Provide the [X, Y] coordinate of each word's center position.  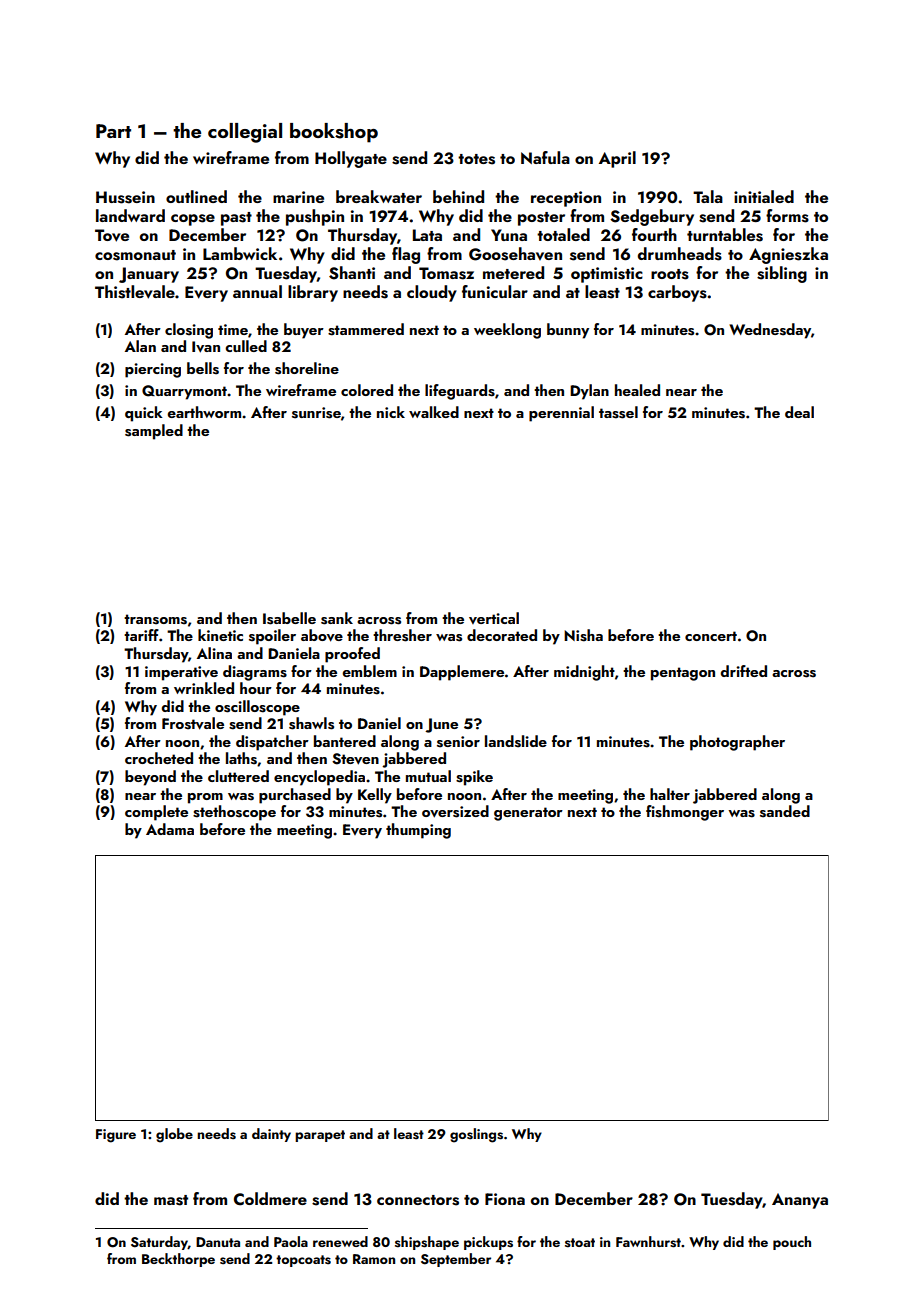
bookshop [334, 133]
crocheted [159, 758]
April [617, 159]
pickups [488, 1243]
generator [528, 814]
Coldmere [270, 1199]
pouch [792, 1243]
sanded [785, 811]
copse [193, 220]
